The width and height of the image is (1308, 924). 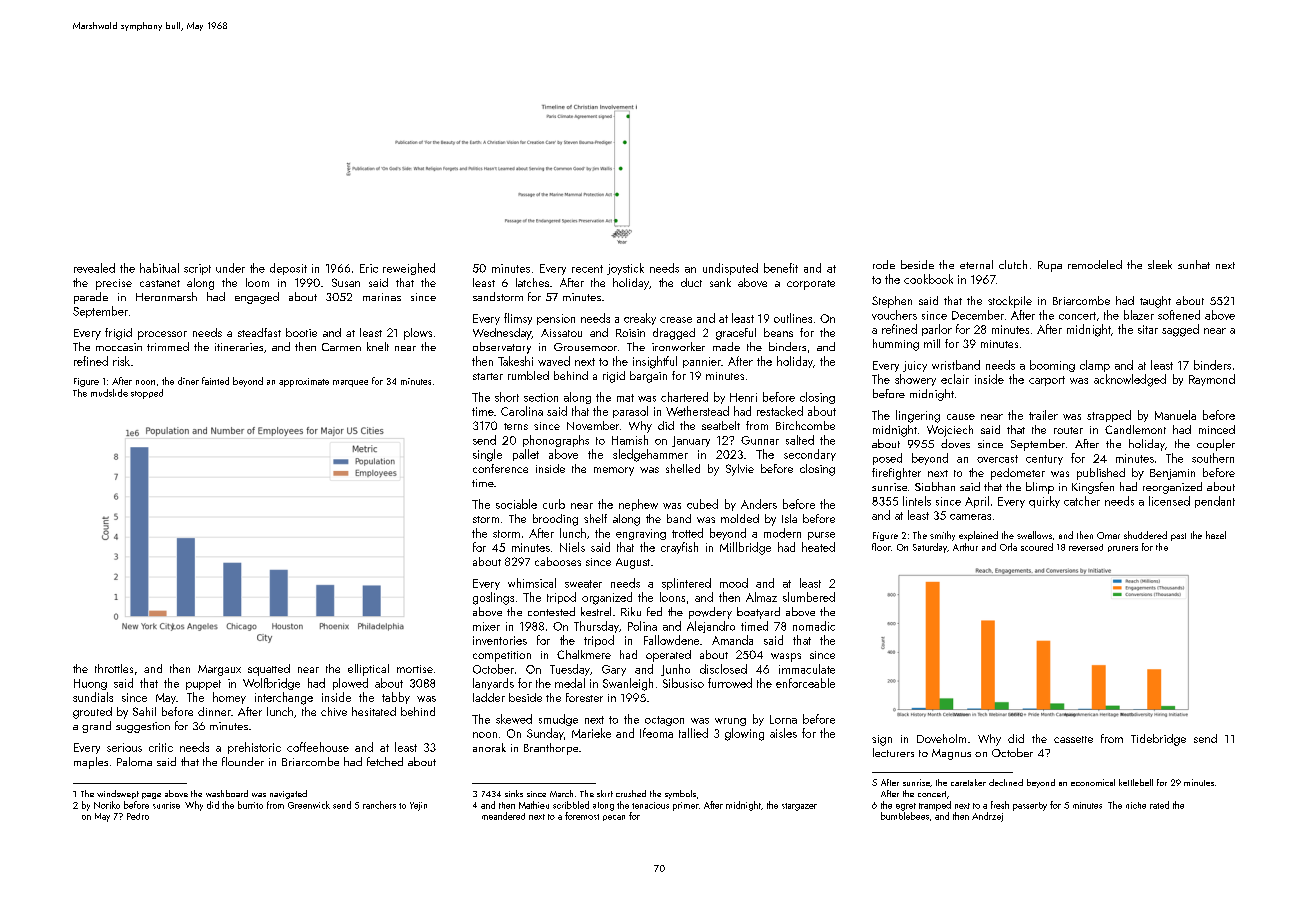 What do you see at coordinates (761, 597) in the image?
I see `Almaz` at bounding box center [761, 597].
